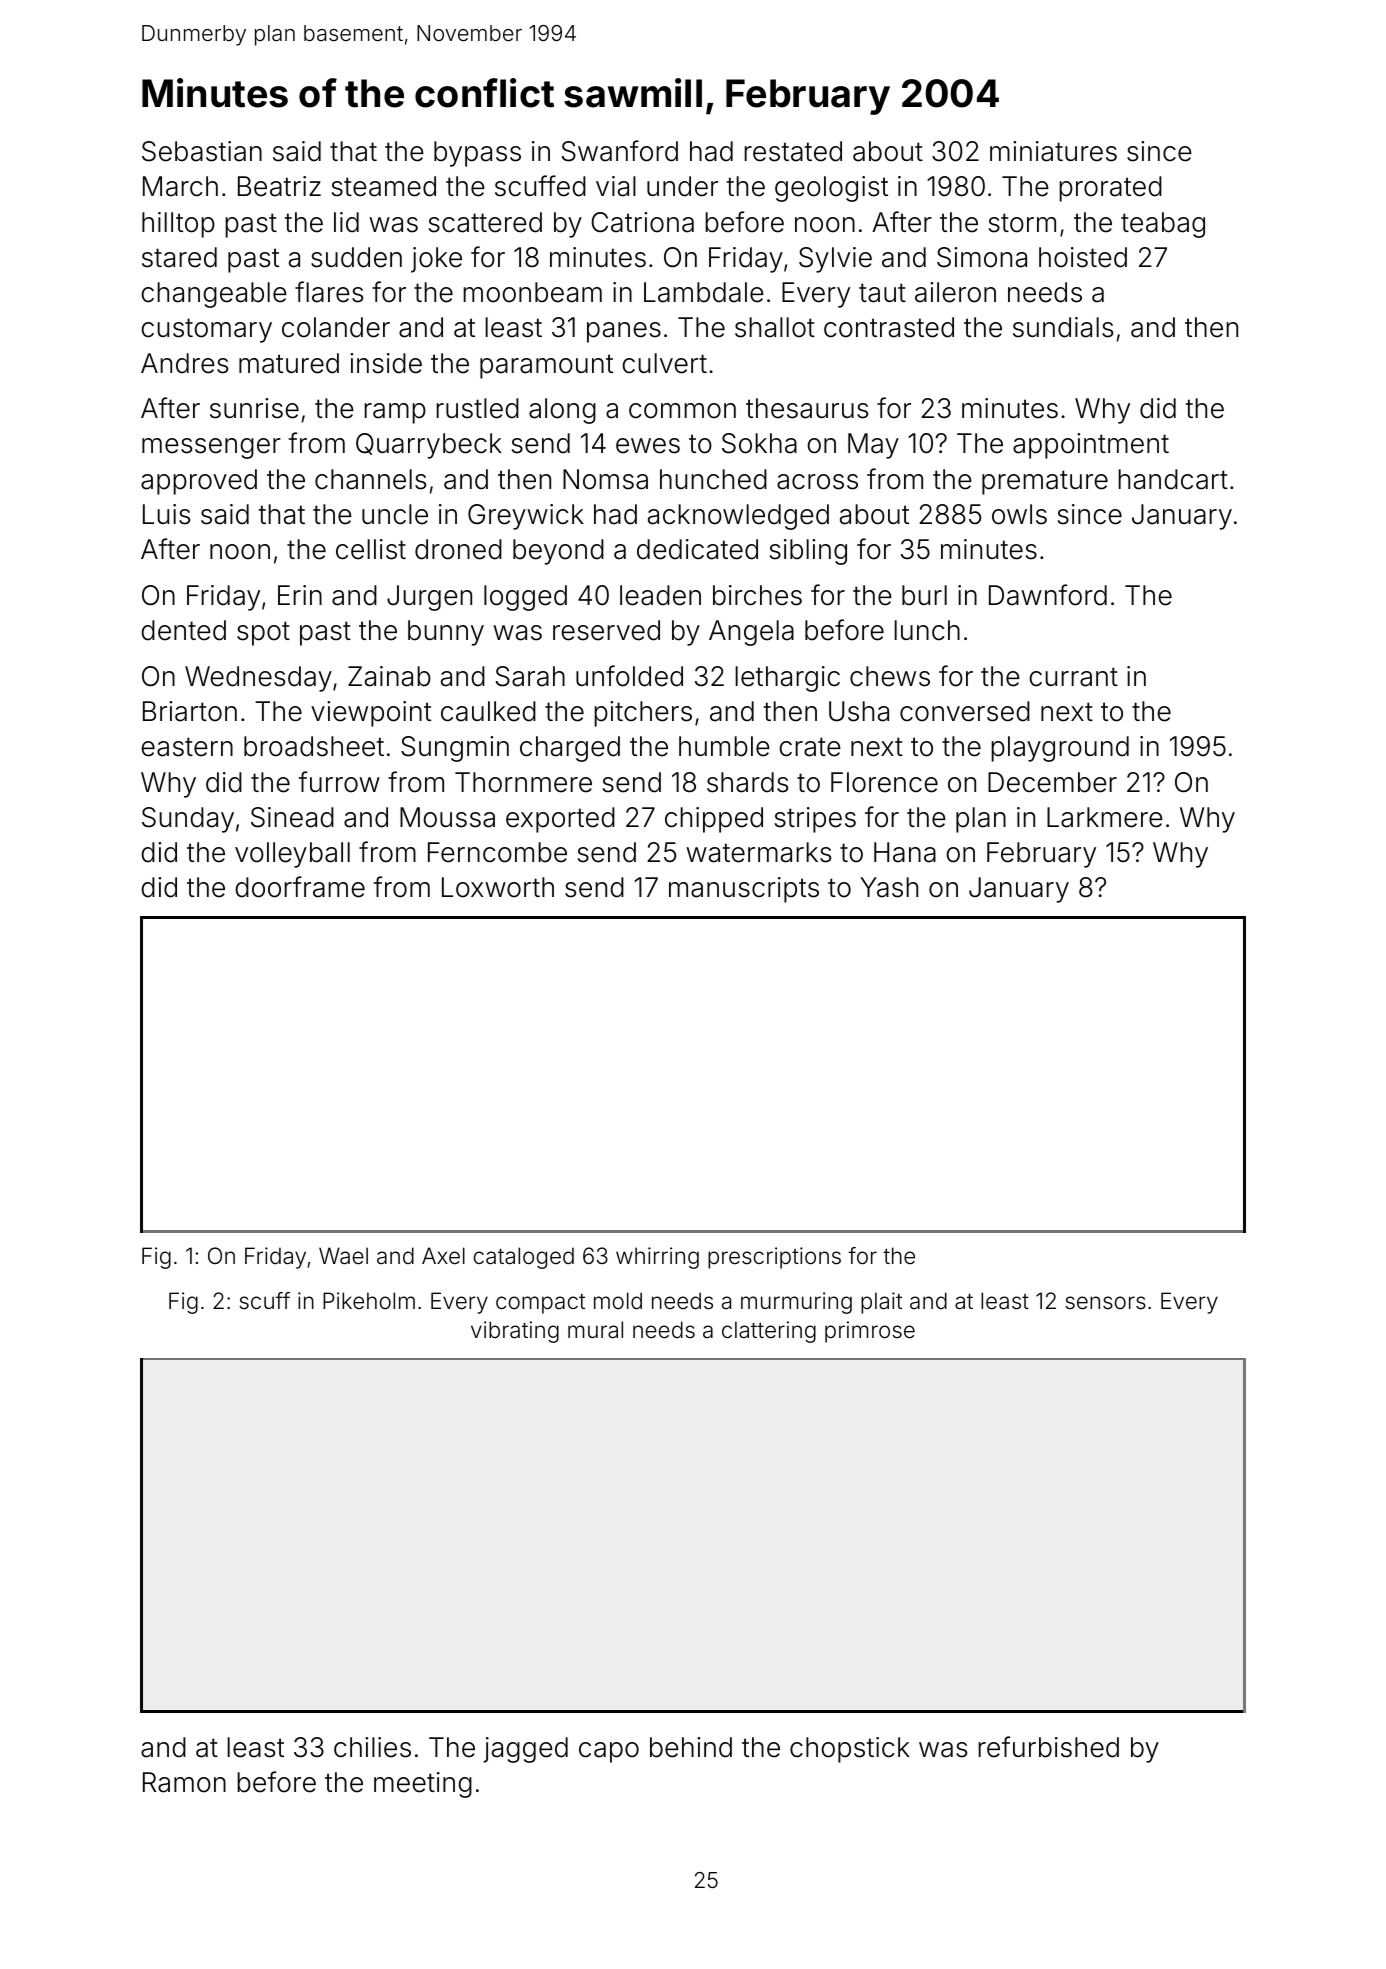 The width and height of the image is (1386, 1969). What do you see at coordinates (905, 852) in the image?
I see `Hana` at bounding box center [905, 852].
